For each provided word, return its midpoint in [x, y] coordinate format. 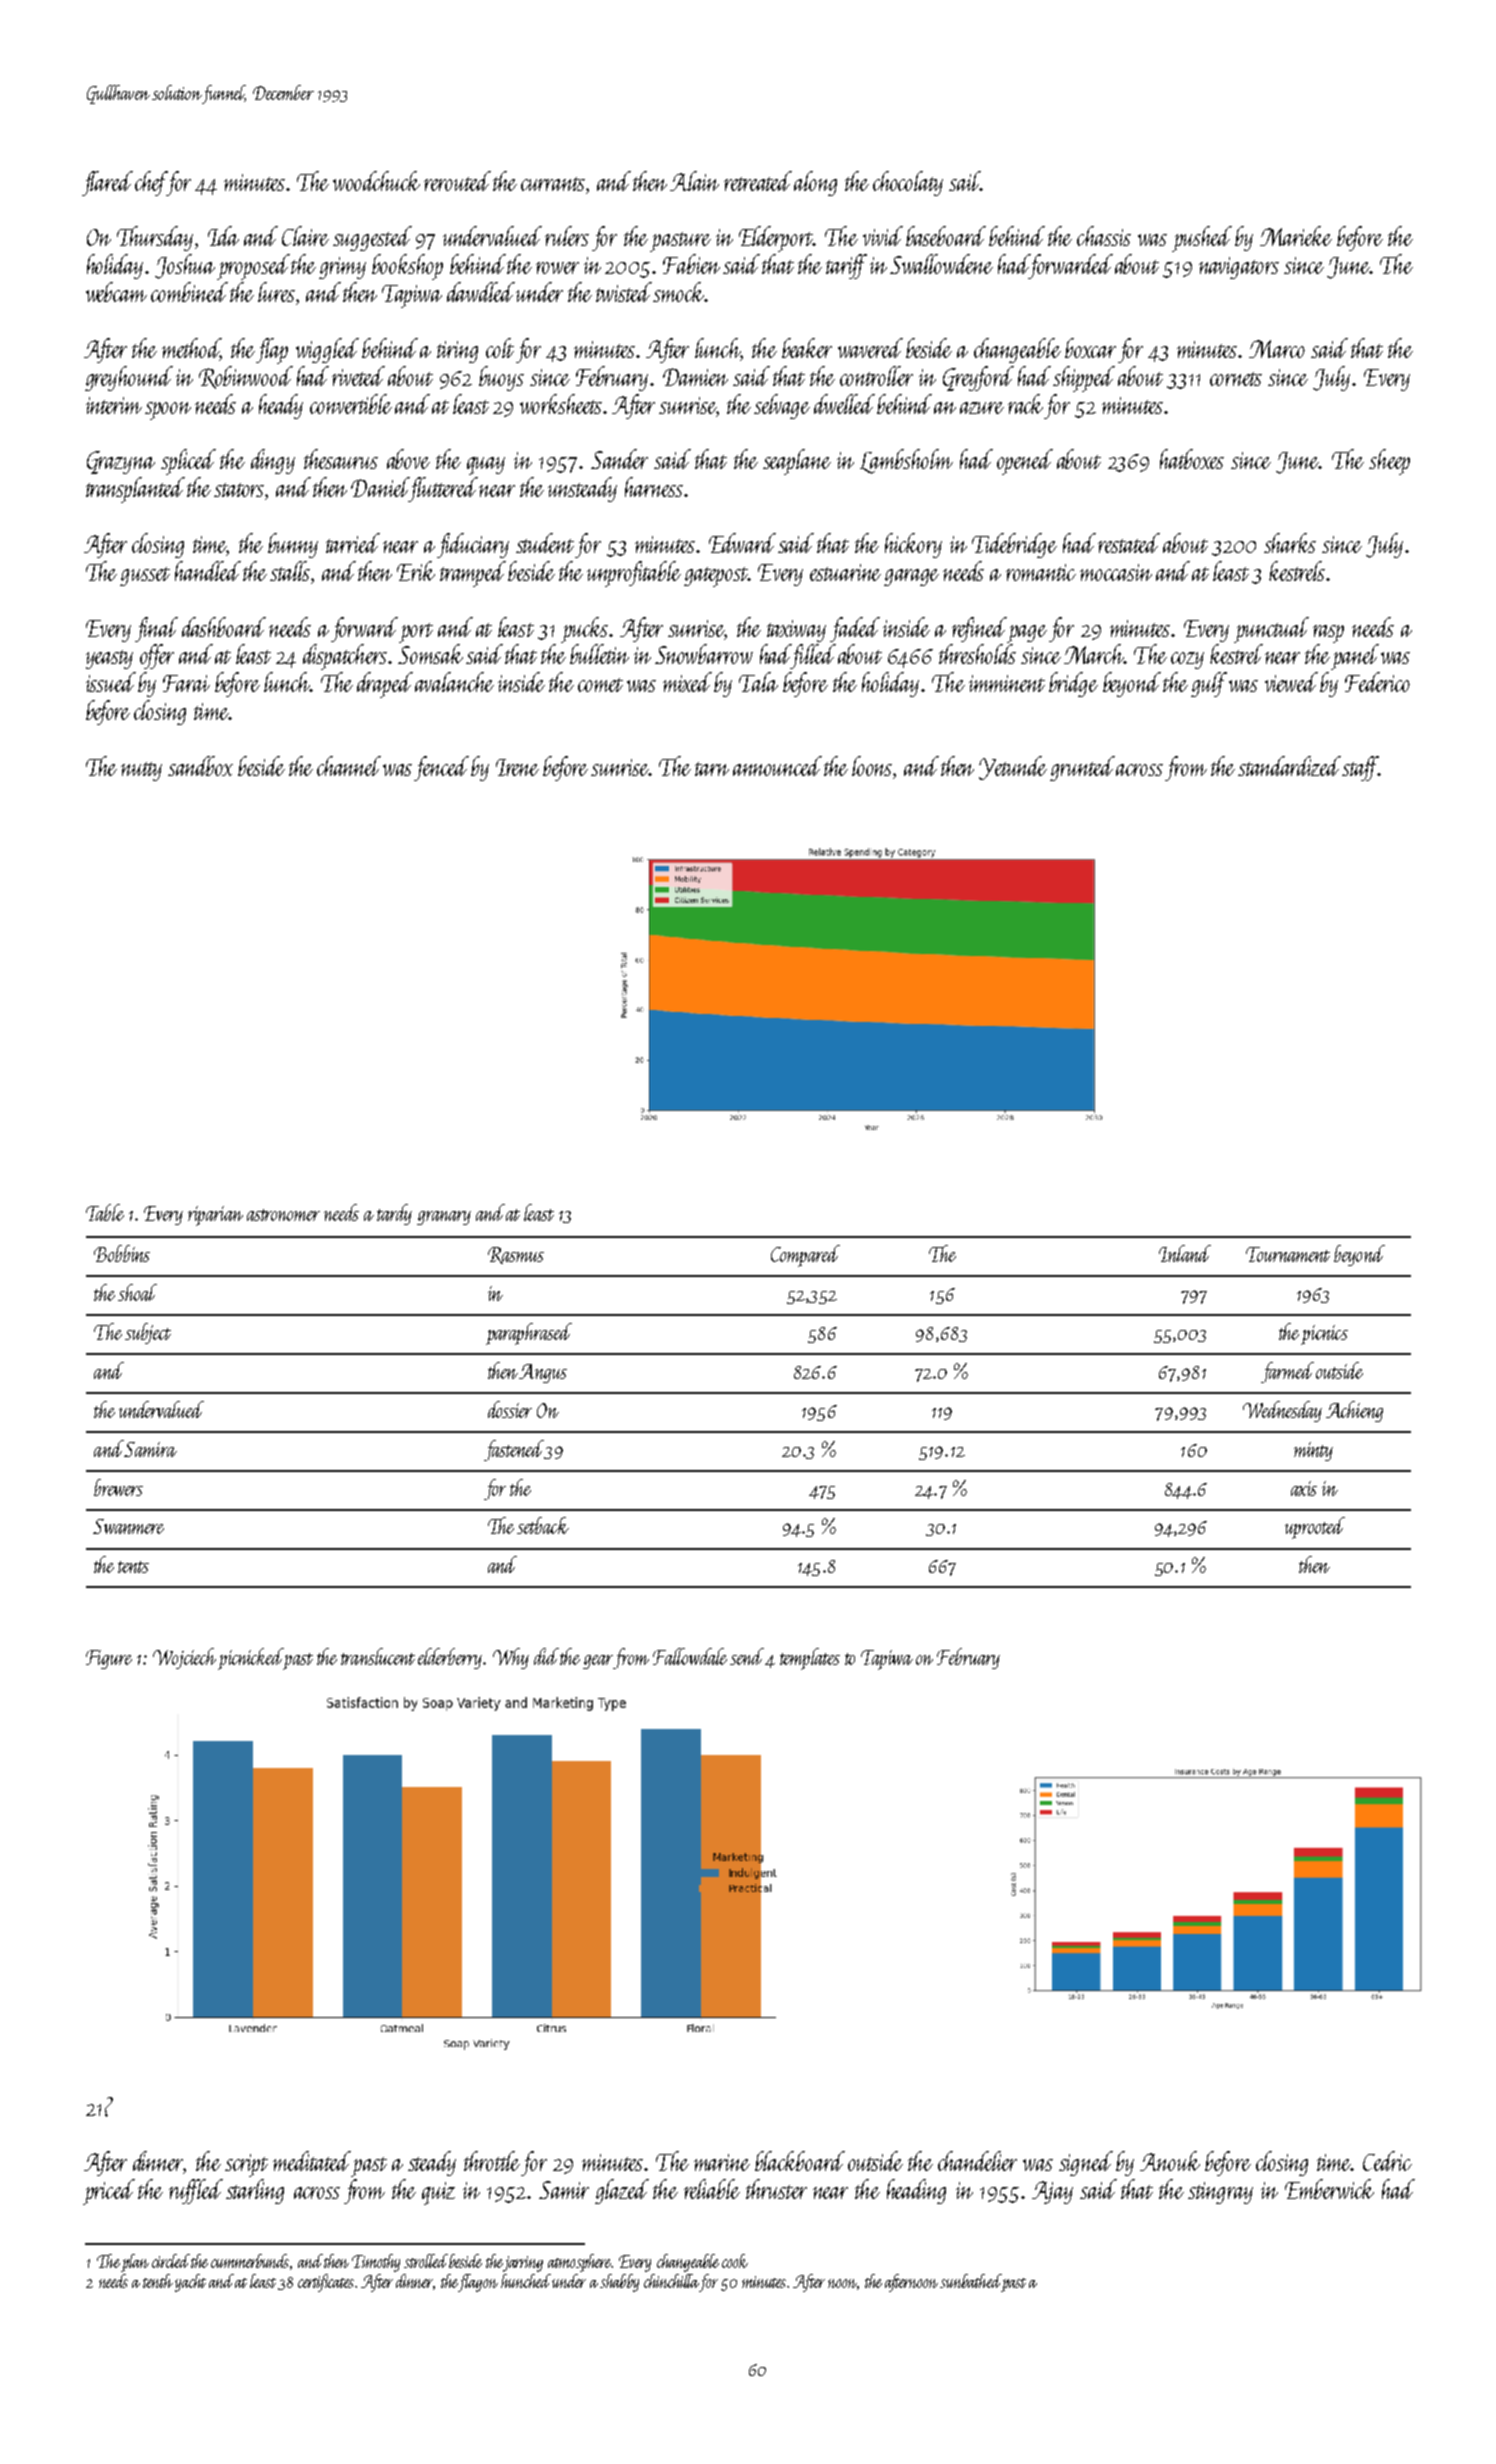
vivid [883, 236]
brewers [118, 1487]
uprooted [1315, 1528]
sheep [1389, 462]
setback [543, 1525]
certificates [327, 2283]
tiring [457, 352]
